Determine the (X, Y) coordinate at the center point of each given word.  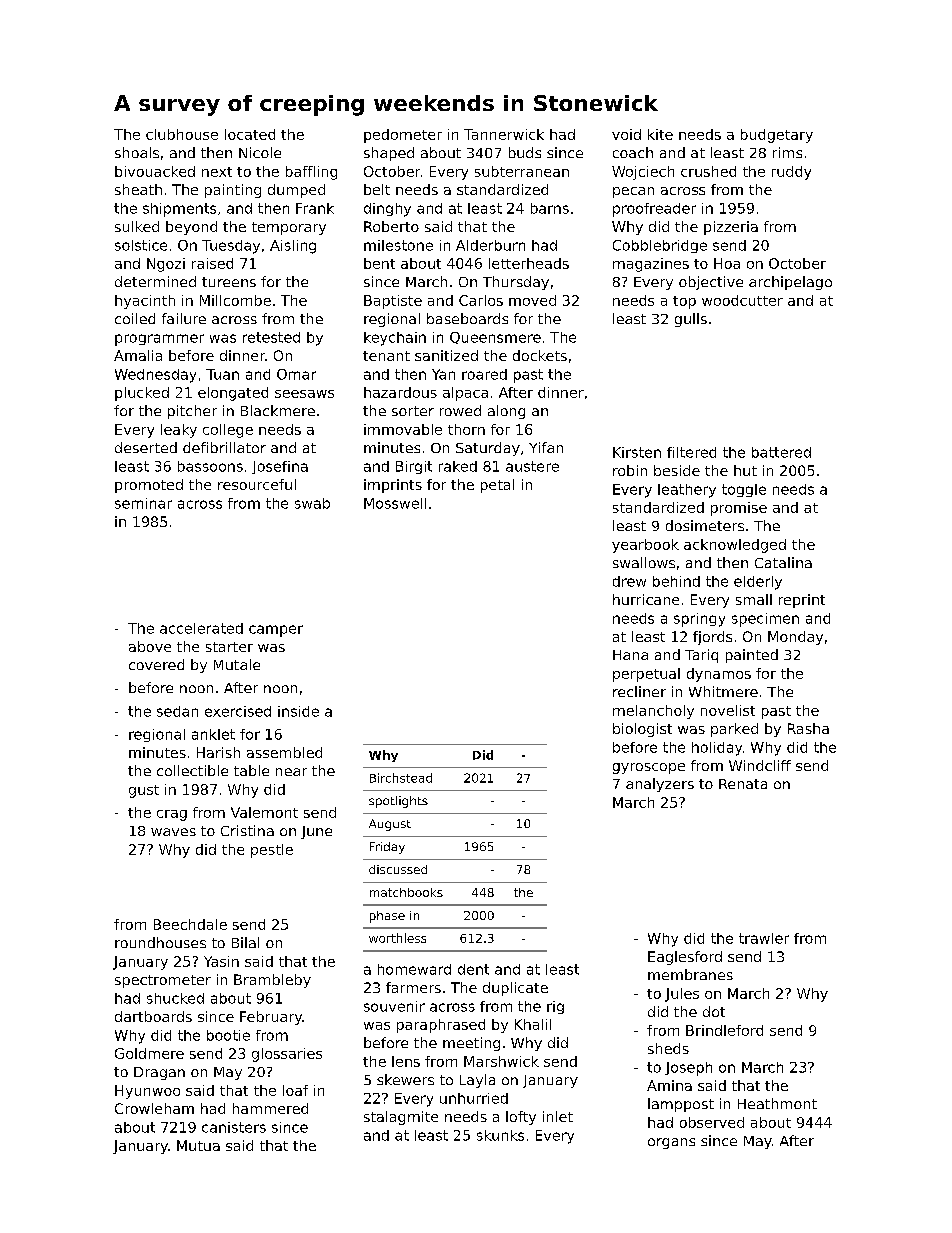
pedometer (403, 136)
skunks (500, 1135)
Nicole (260, 152)
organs (671, 1143)
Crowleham (154, 1108)
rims (787, 152)
